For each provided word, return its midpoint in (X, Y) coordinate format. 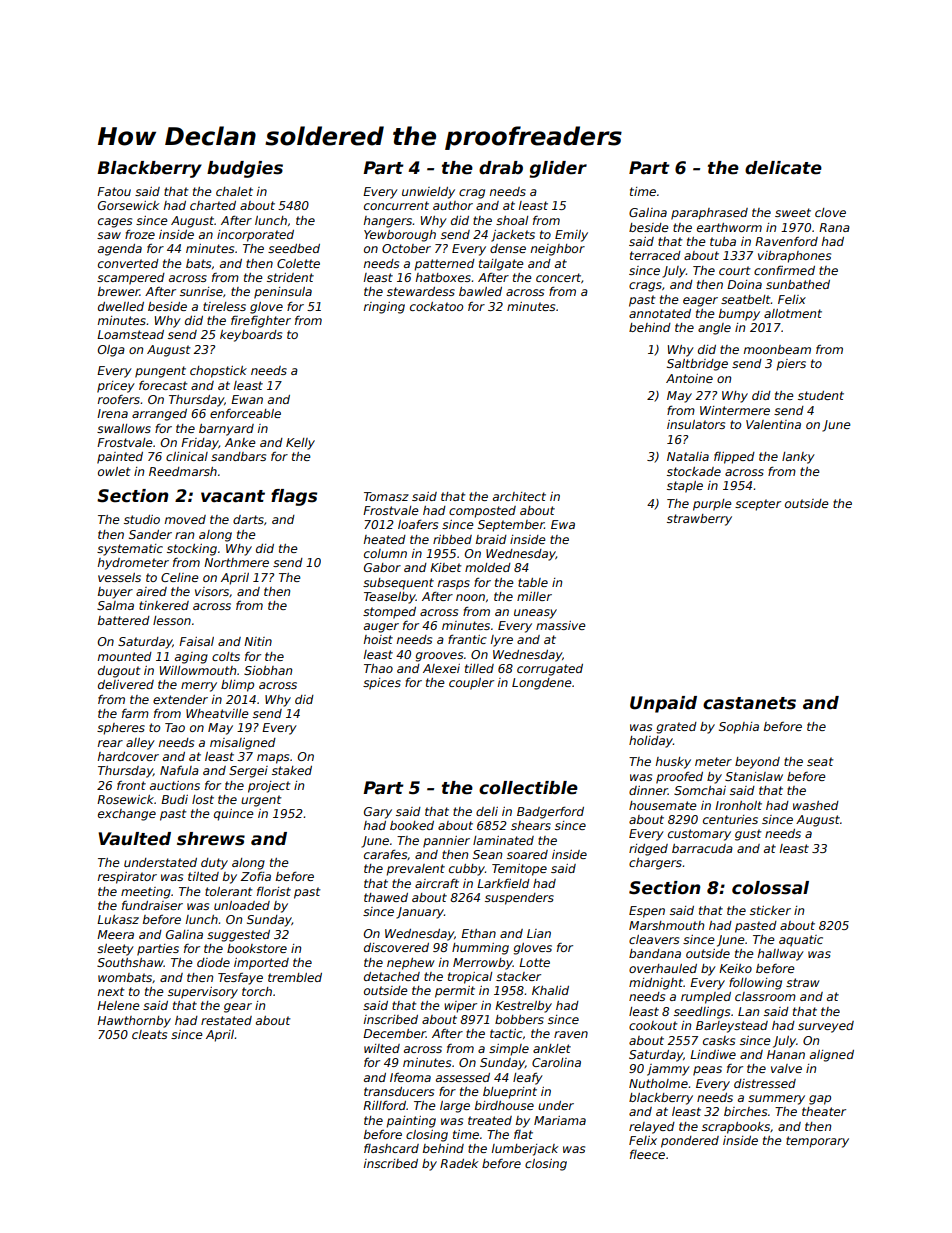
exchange (127, 815)
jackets (513, 236)
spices (382, 684)
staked (292, 770)
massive (561, 625)
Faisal (196, 641)
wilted (382, 1048)
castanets (749, 703)
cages (115, 223)
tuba (723, 241)
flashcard (391, 1148)
